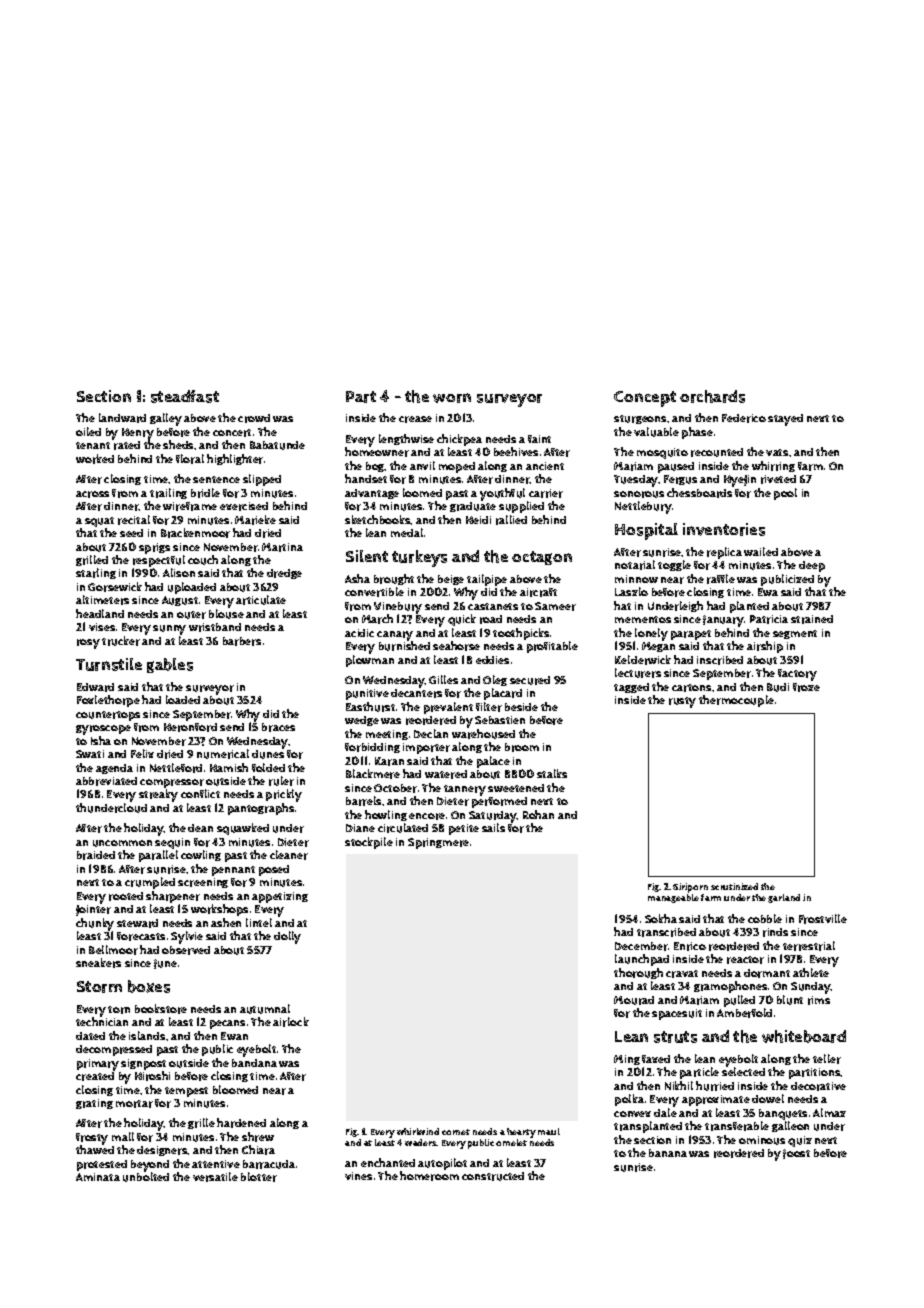  What do you see at coordinates (682, 702) in the screenshot?
I see `rusty` at bounding box center [682, 702].
